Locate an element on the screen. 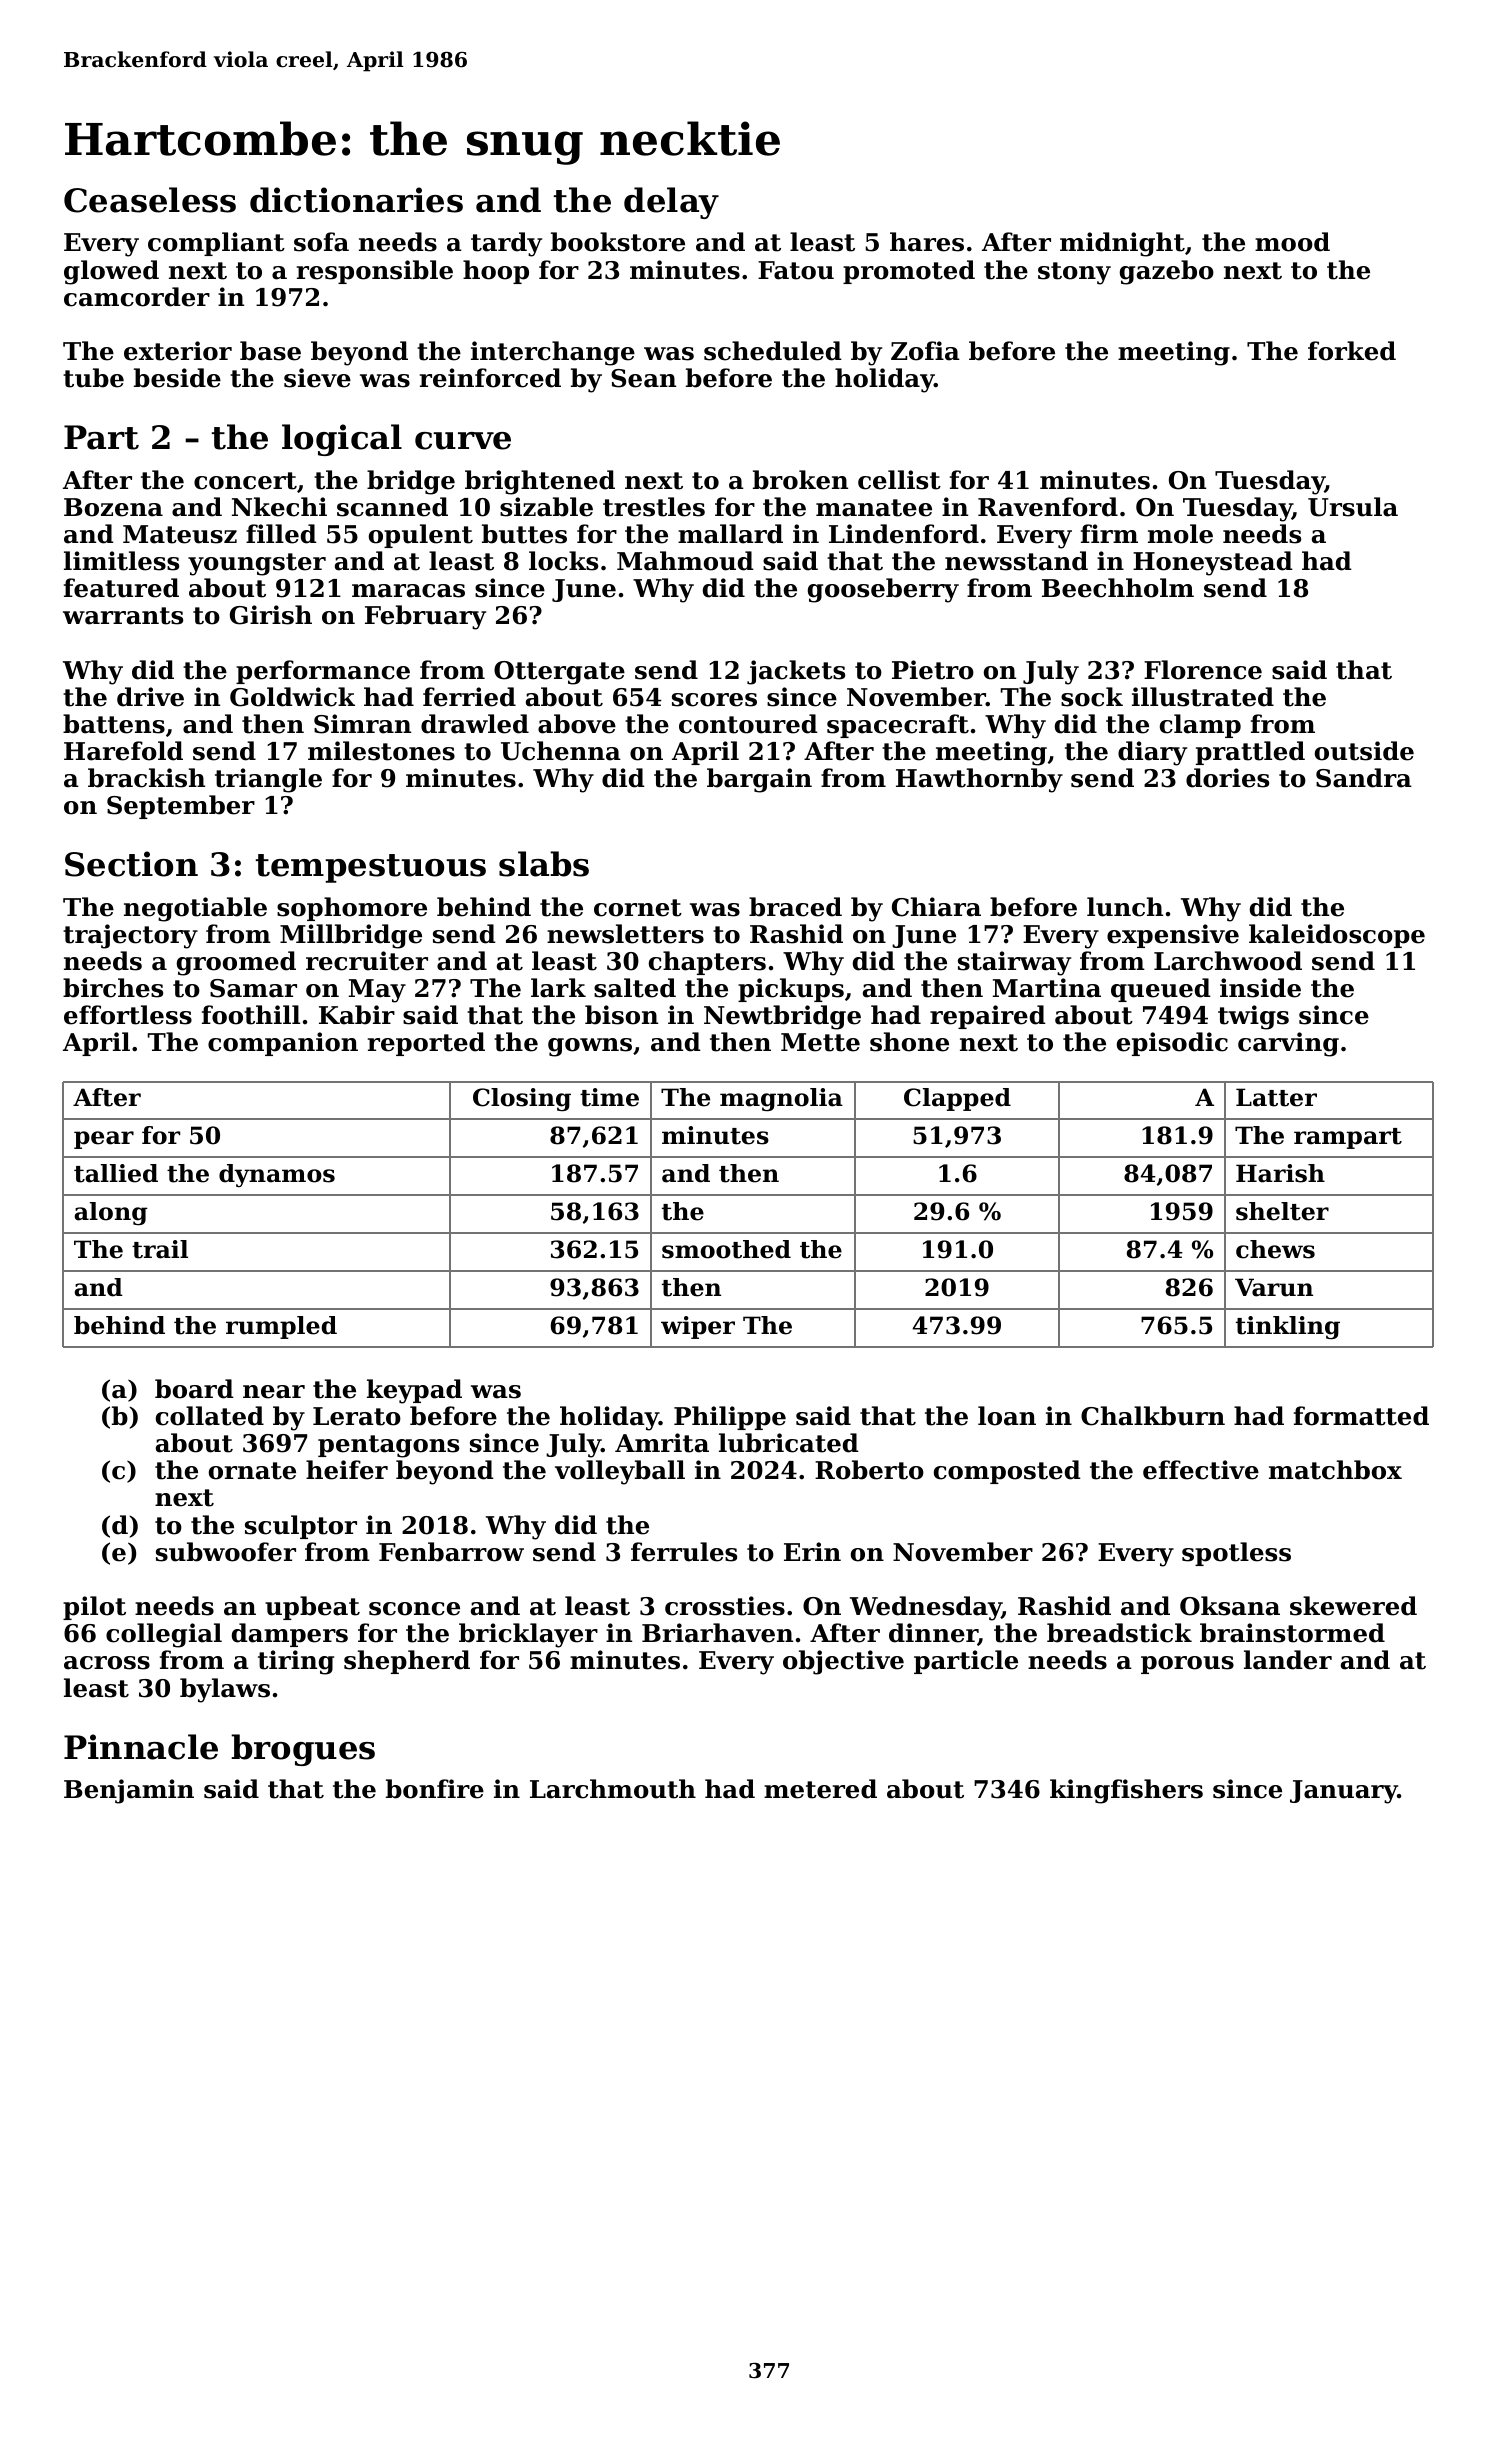 This screenshot has height=2464, width=1496. Harish is located at coordinates (1280, 1173).
